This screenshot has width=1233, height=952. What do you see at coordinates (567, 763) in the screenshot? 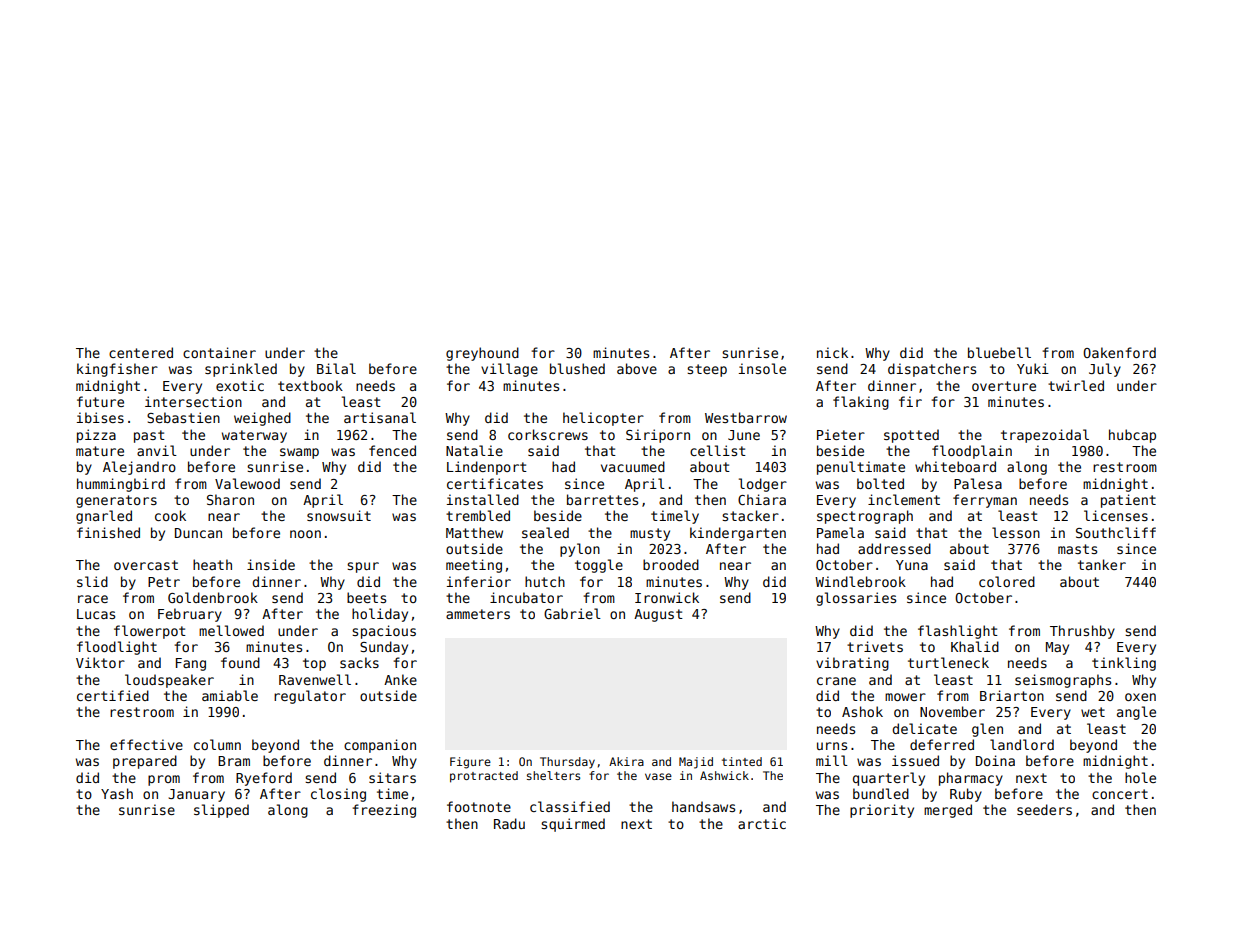
I see `Thursday` at bounding box center [567, 763].
